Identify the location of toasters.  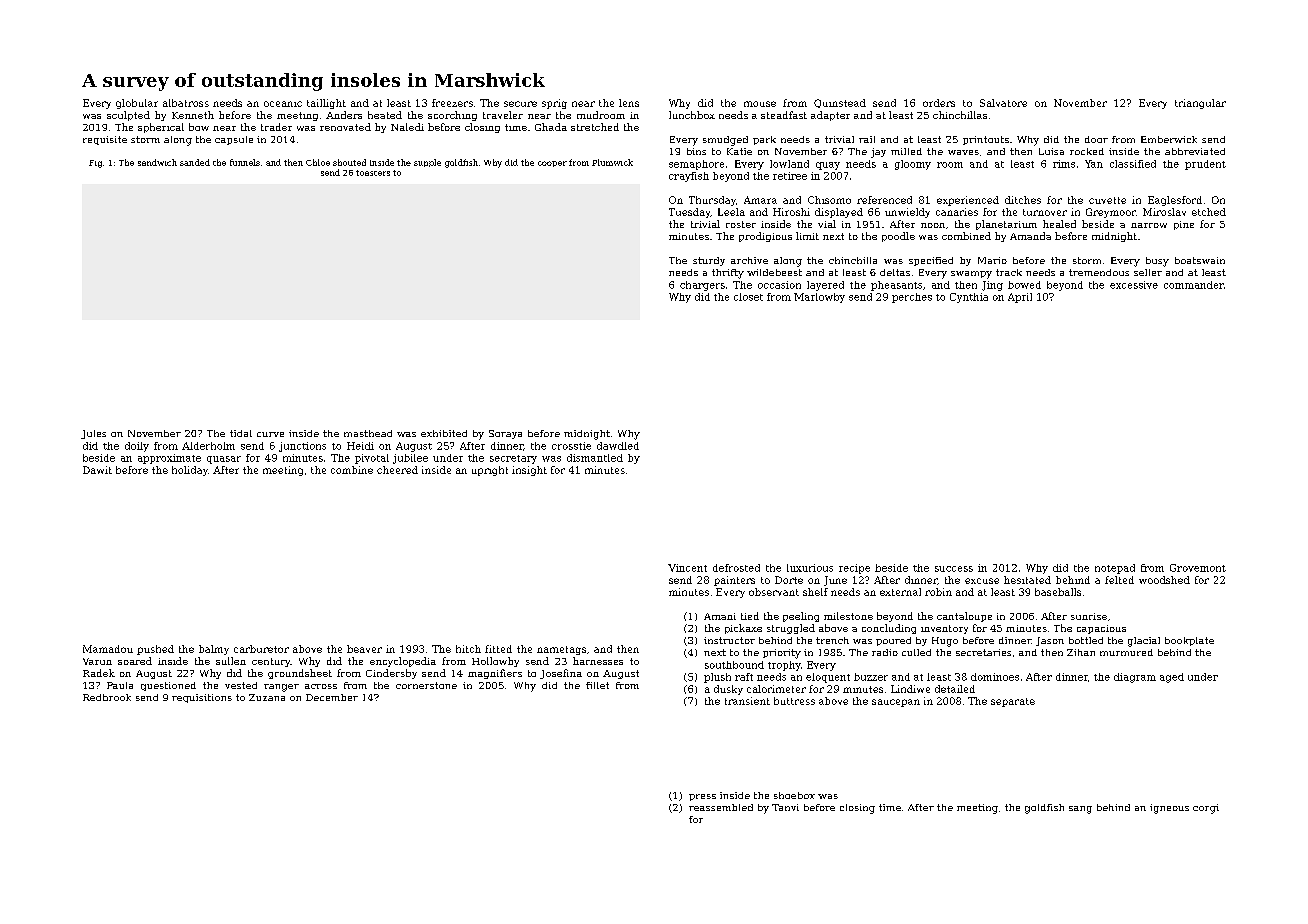
(373, 173).
